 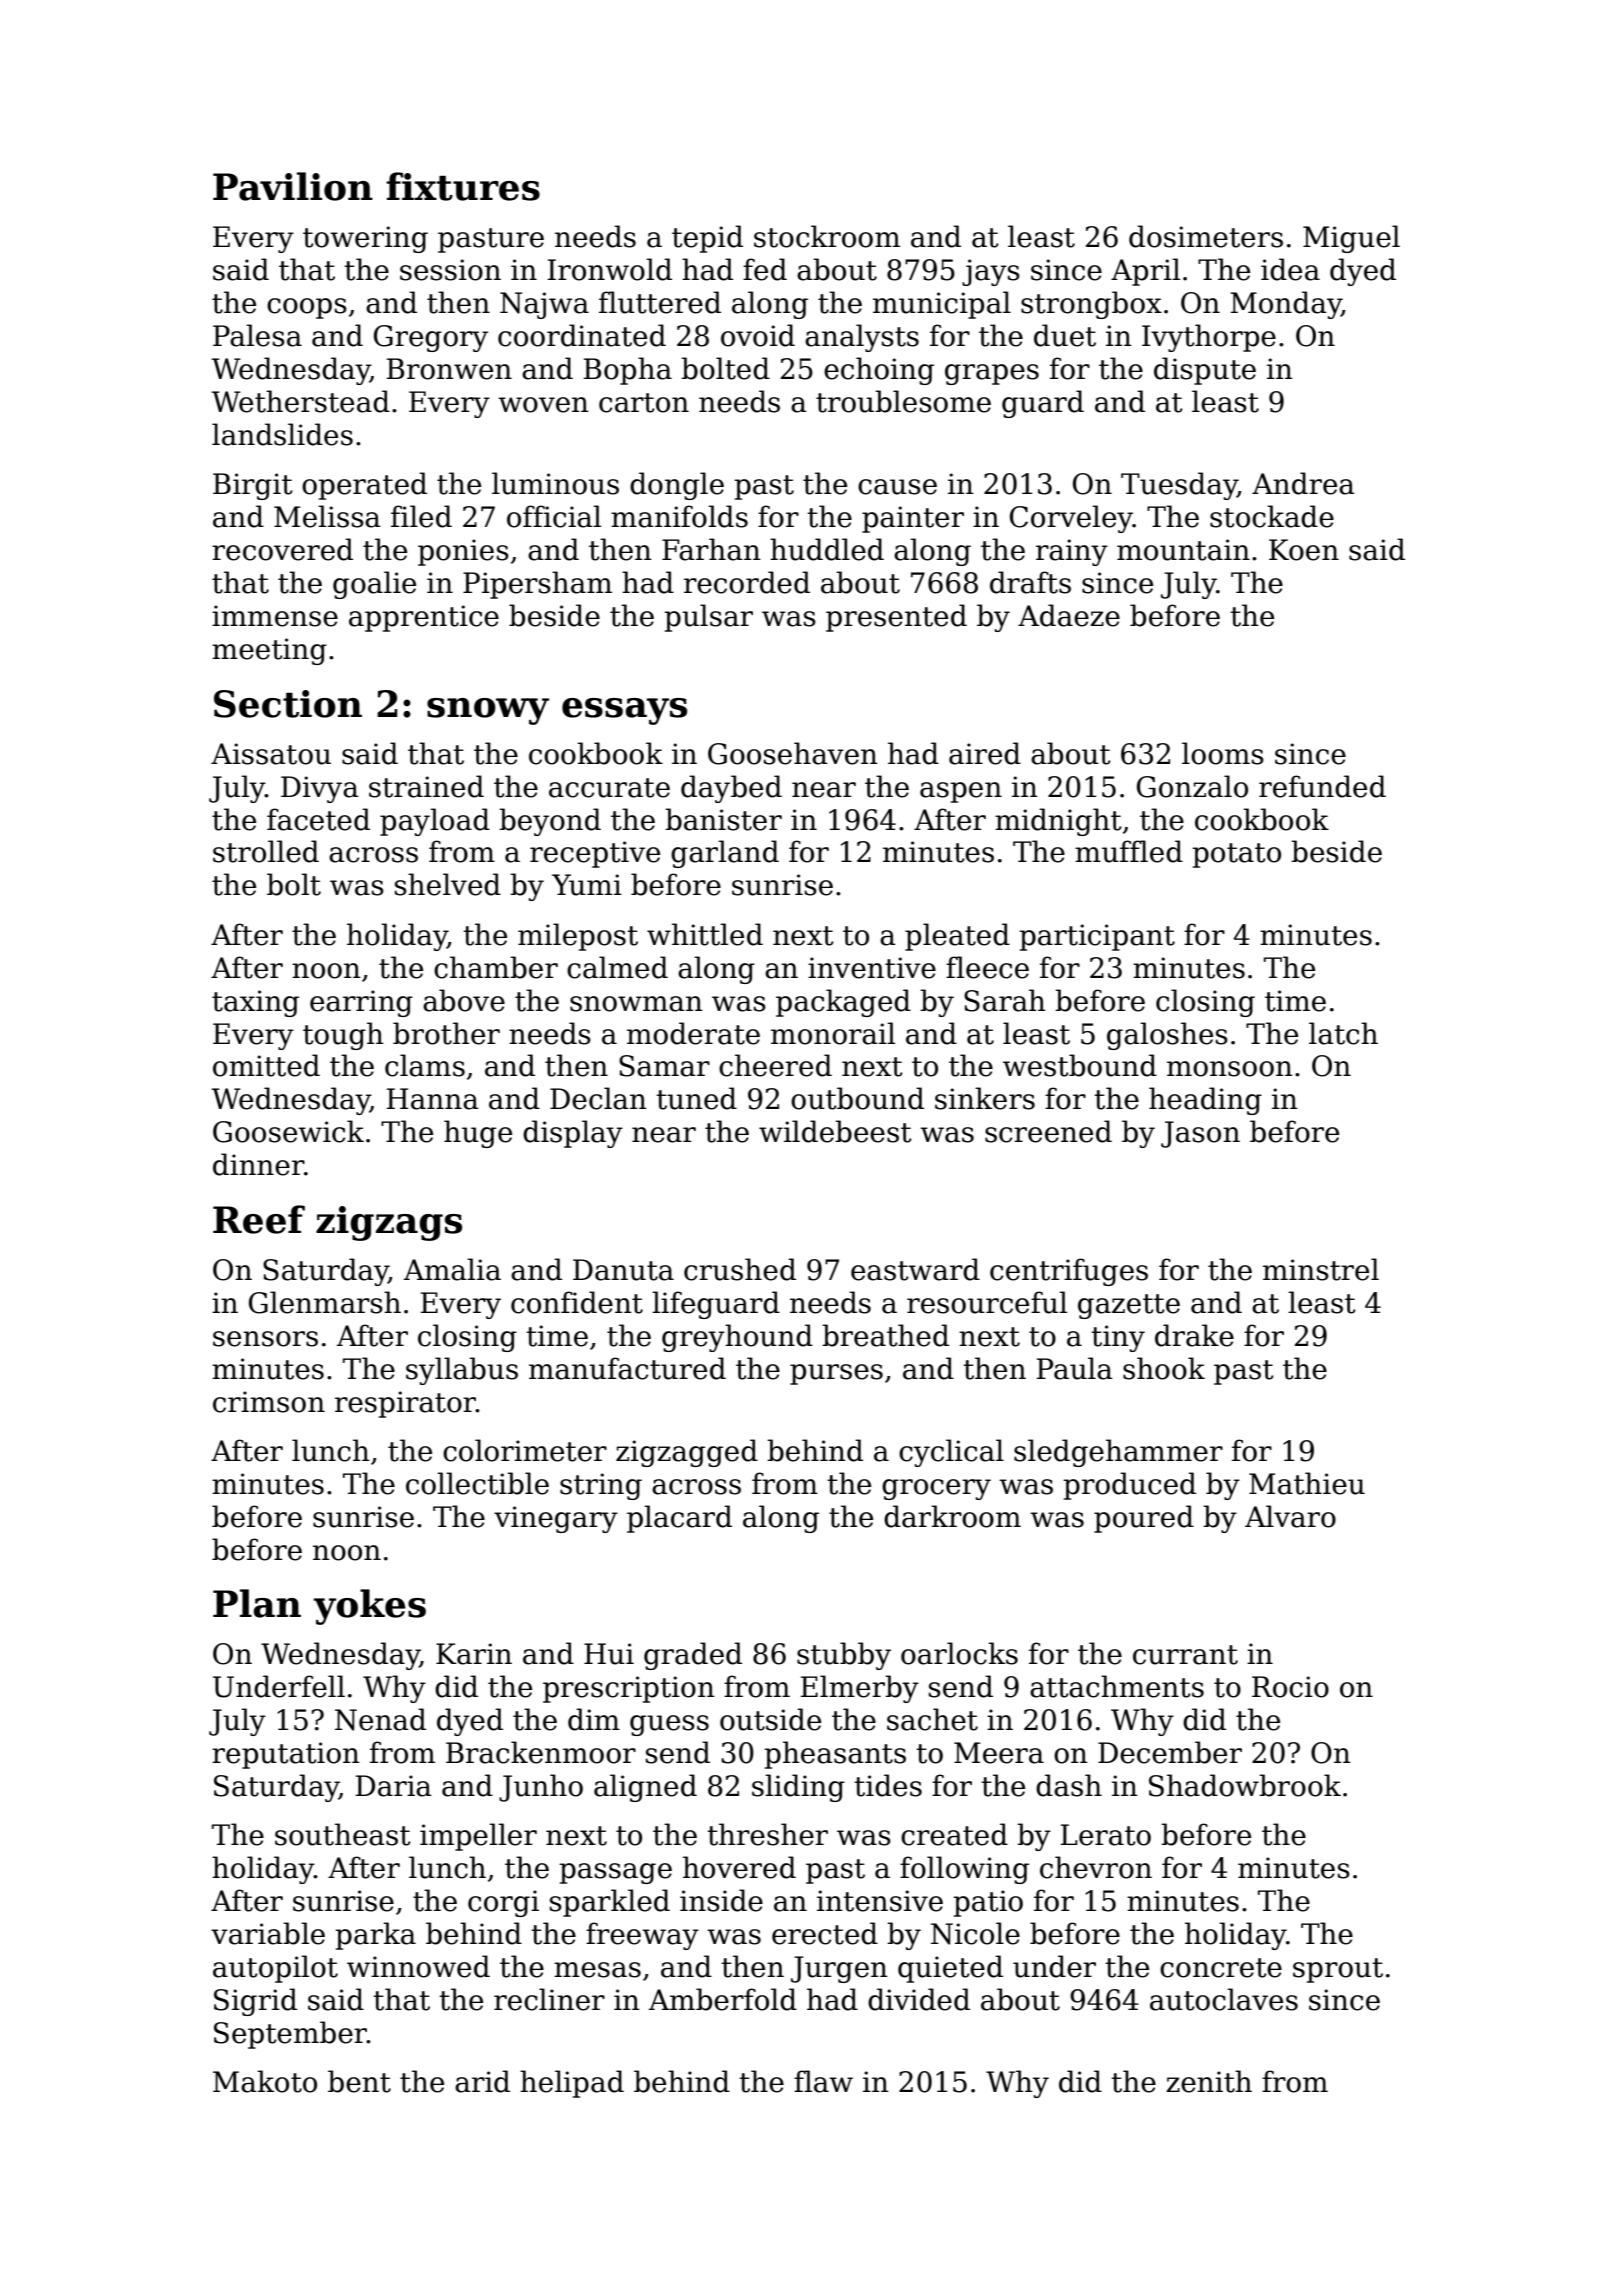 What do you see at coordinates (394, 1786) in the screenshot?
I see `Daria` at bounding box center [394, 1786].
